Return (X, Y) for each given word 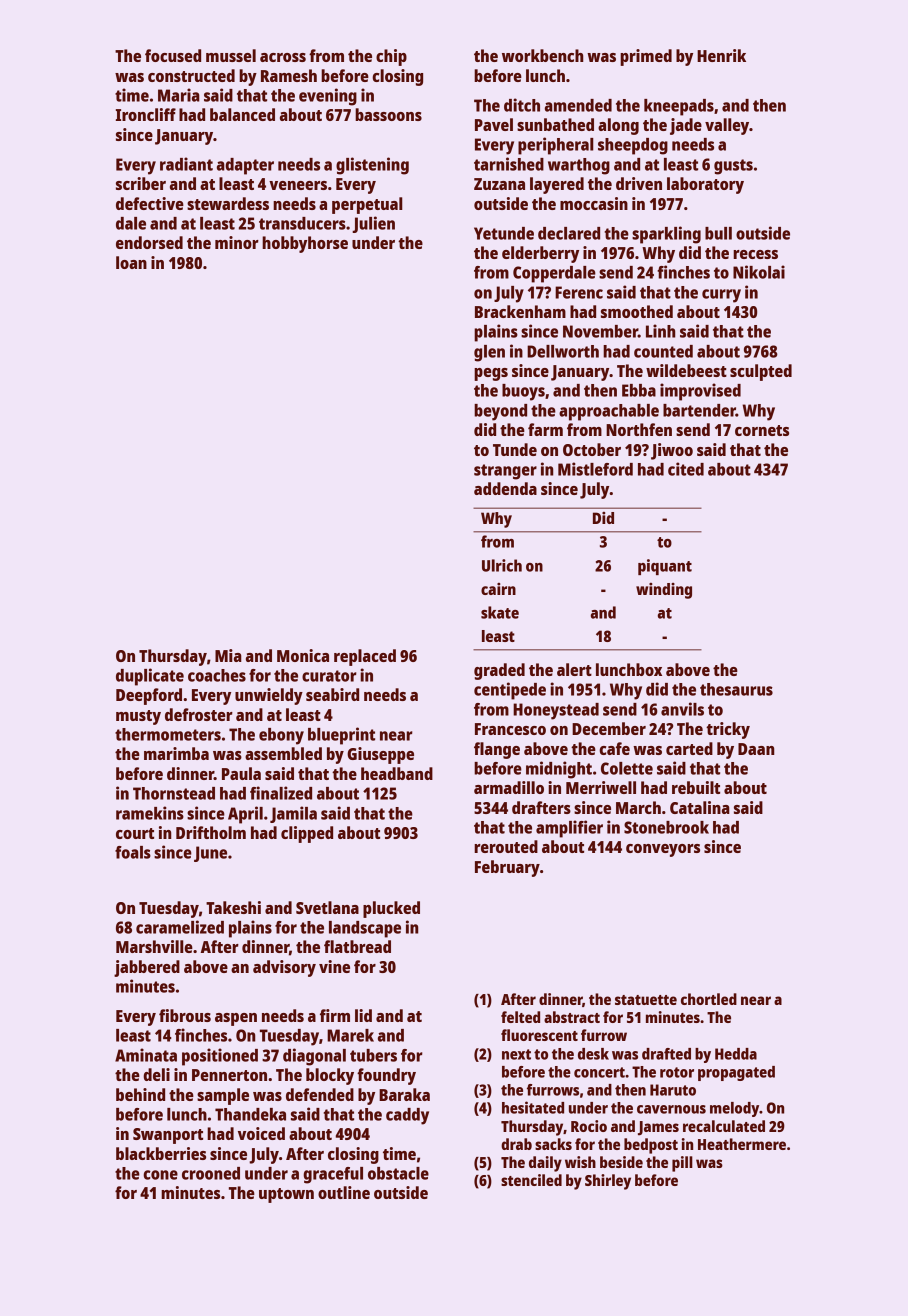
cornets (762, 430)
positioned (220, 1057)
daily (545, 1164)
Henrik (721, 55)
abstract (572, 1017)
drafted (666, 1054)
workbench (542, 55)
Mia (228, 655)
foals (133, 852)
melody (734, 1109)
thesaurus (736, 689)
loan (131, 262)
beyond (500, 412)
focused (173, 55)
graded (499, 671)
